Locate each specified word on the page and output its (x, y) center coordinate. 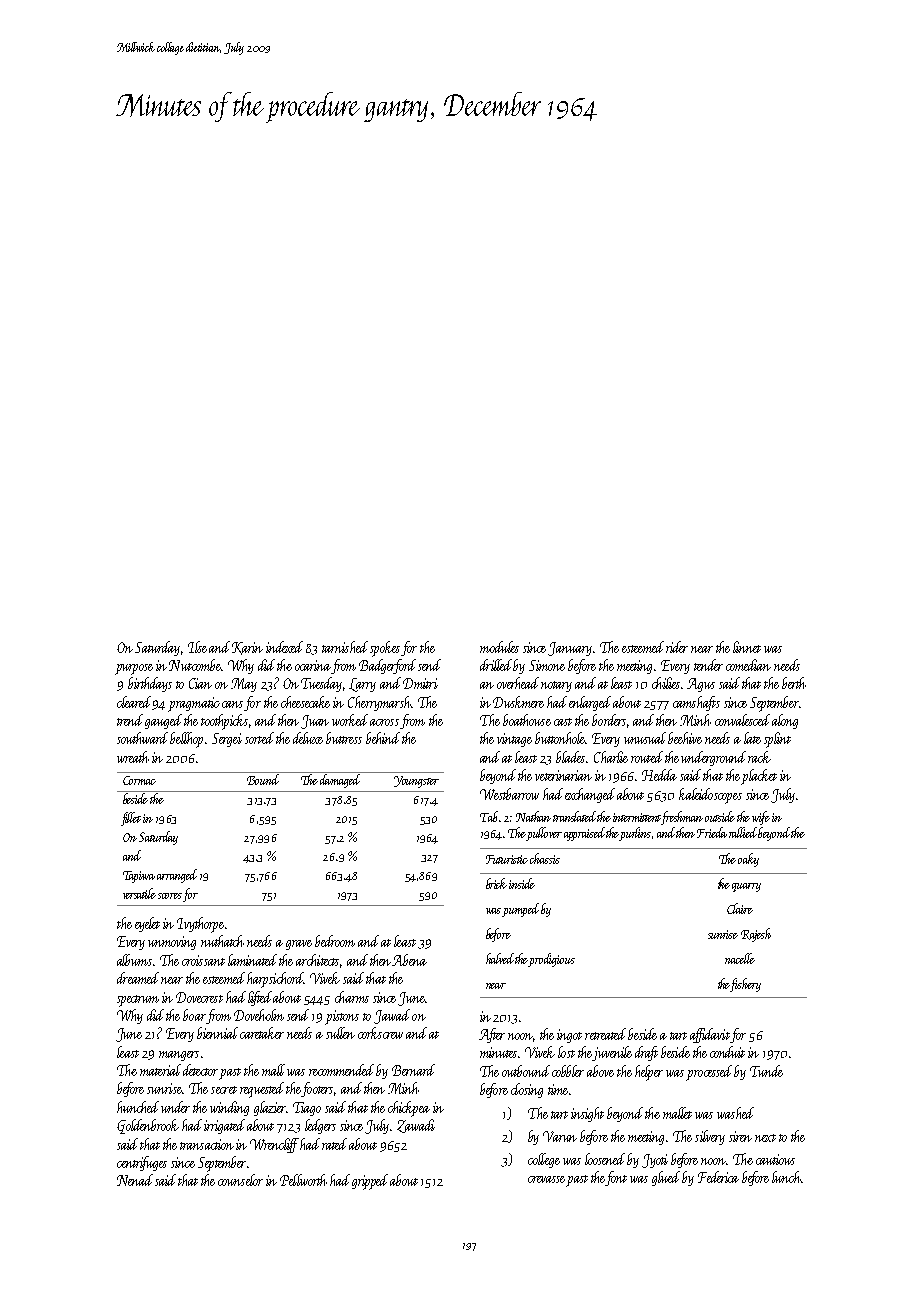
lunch (786, 1177)
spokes (385, 649)
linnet (747, 647)
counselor (240, 1180)
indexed (284, 647)
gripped (370, 1182)
